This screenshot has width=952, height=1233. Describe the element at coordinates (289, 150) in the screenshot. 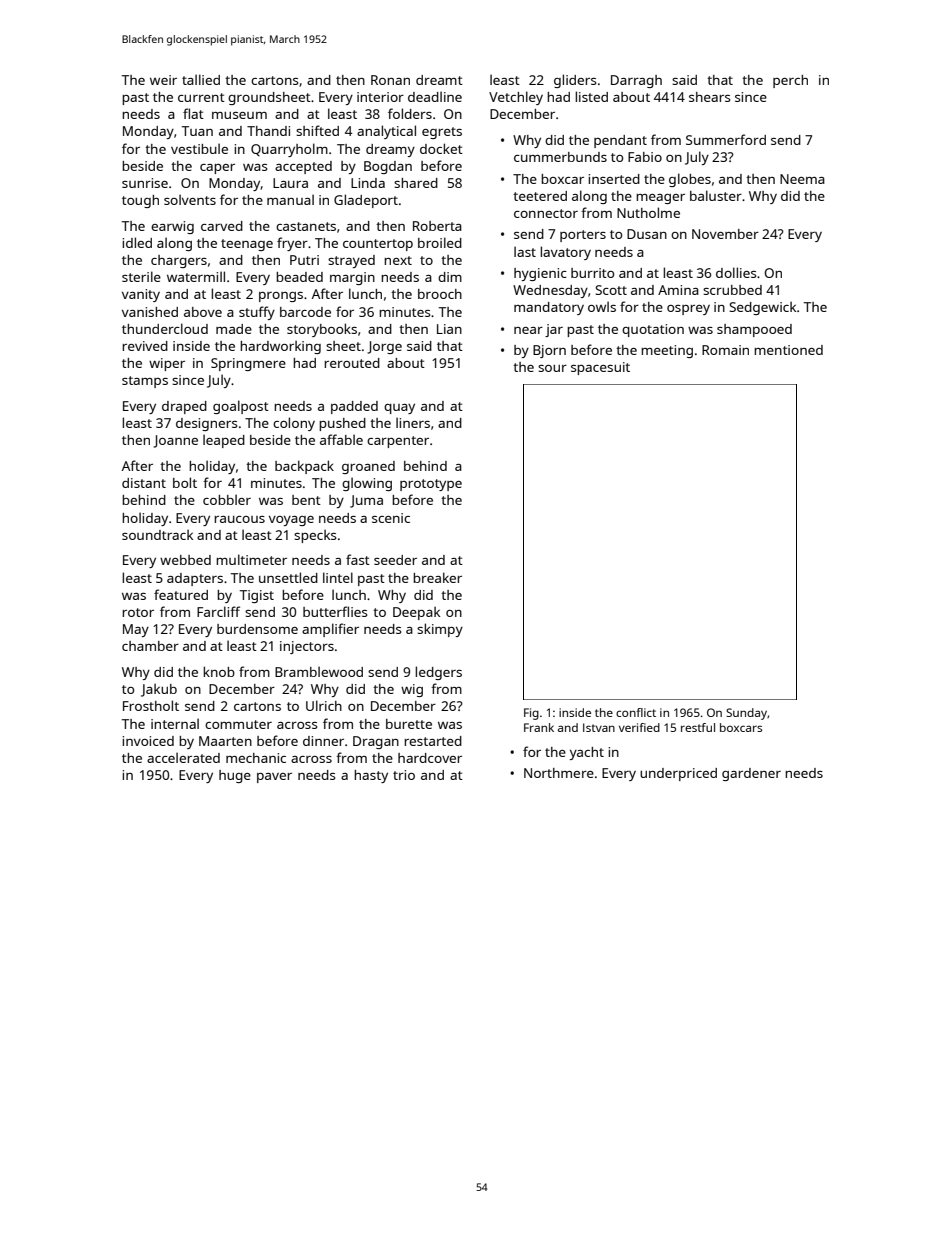

I see `Quarryholm` at that location.
